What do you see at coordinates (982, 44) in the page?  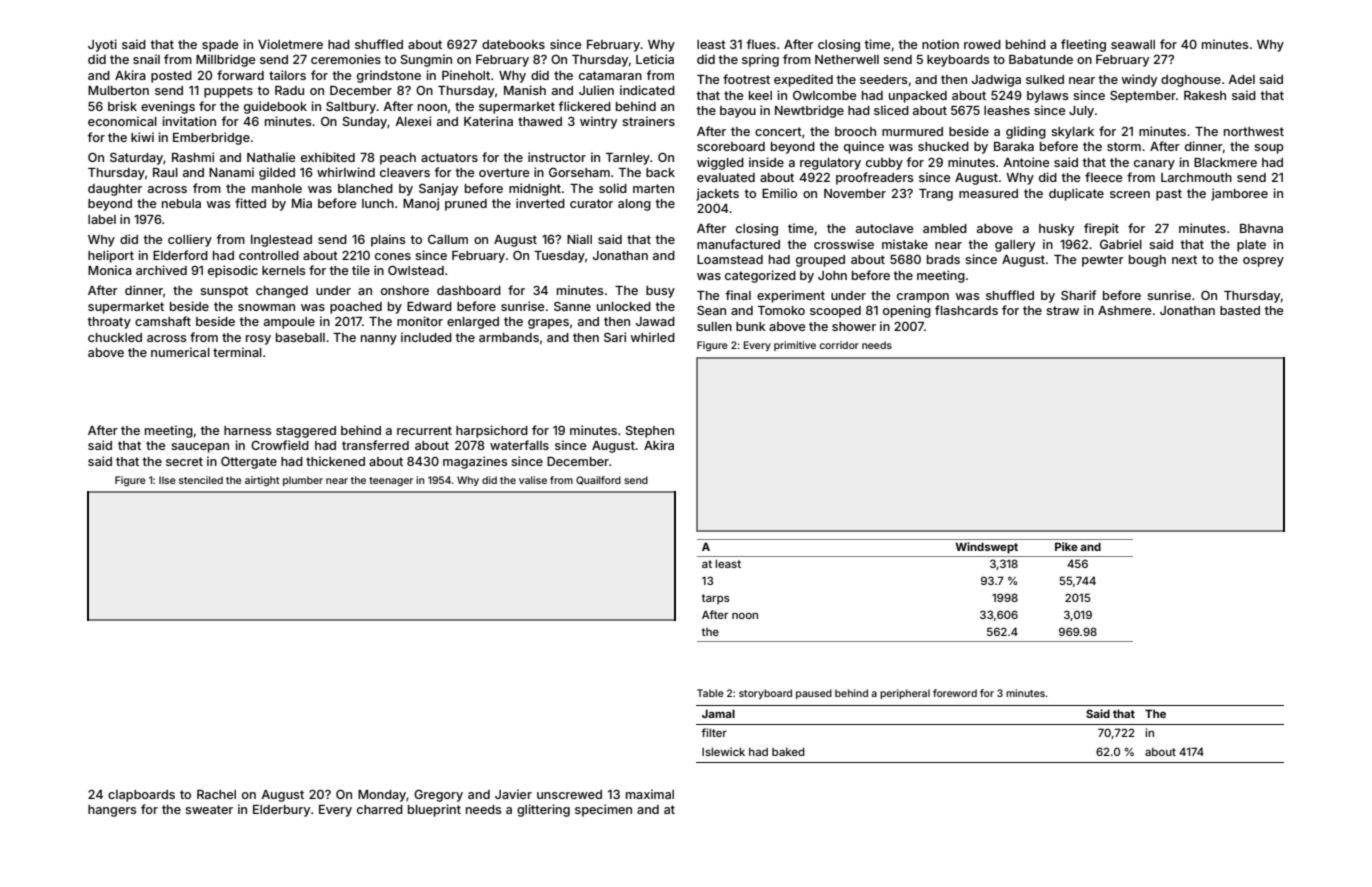 I see `rowed` at bounding box center [982, 44].
